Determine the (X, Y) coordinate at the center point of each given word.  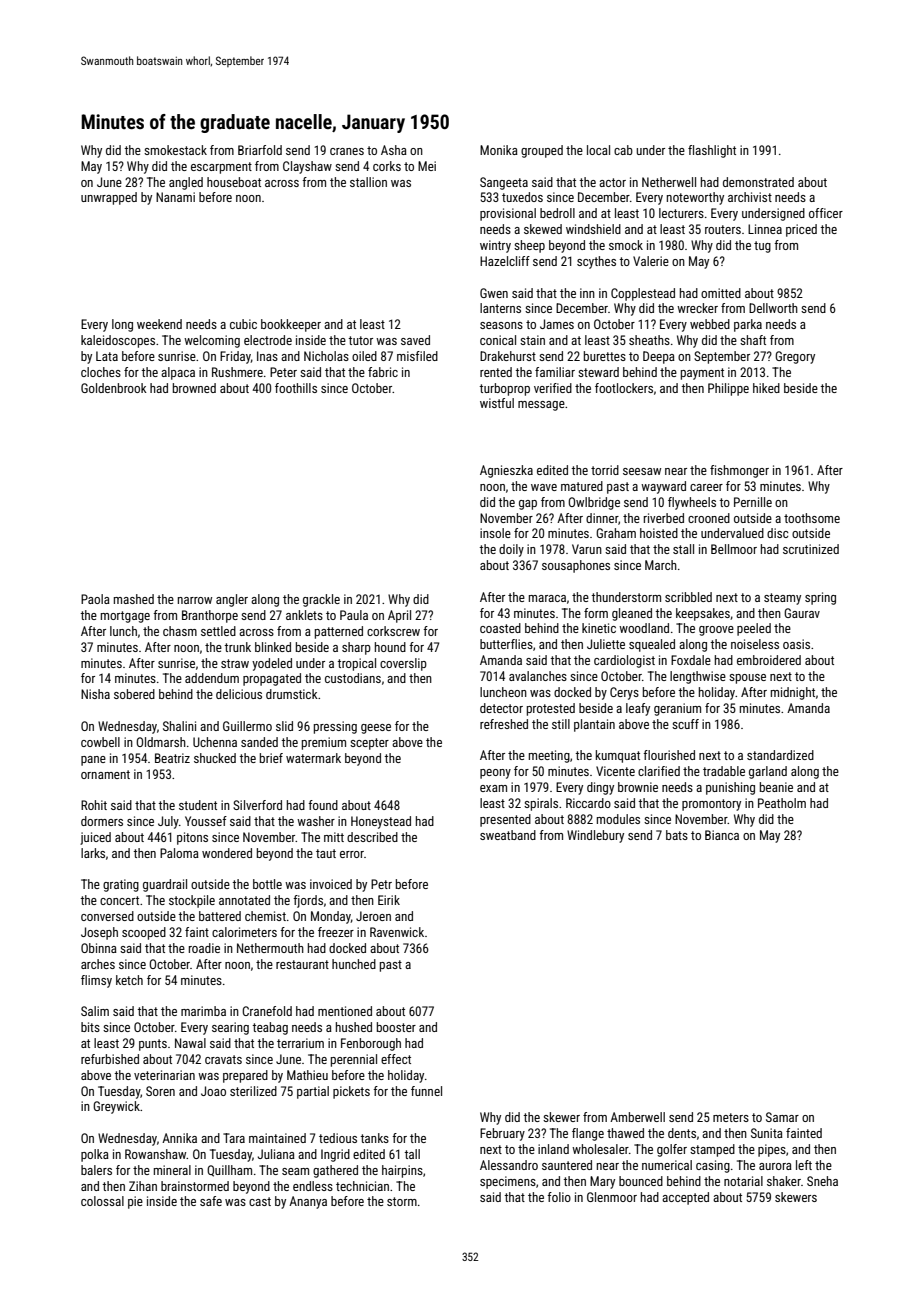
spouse (747, 679)
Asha (394, 150)
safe (211, 1201)
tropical (356, 664)
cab (623, 150)
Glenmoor (612, 1197)
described (372, 837)
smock (626, 245)
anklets (304, 615)
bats (677, 835)
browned (194, 388)
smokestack (175, 150)
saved (415, 340)
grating (121, 885)
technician (362, 1186)
